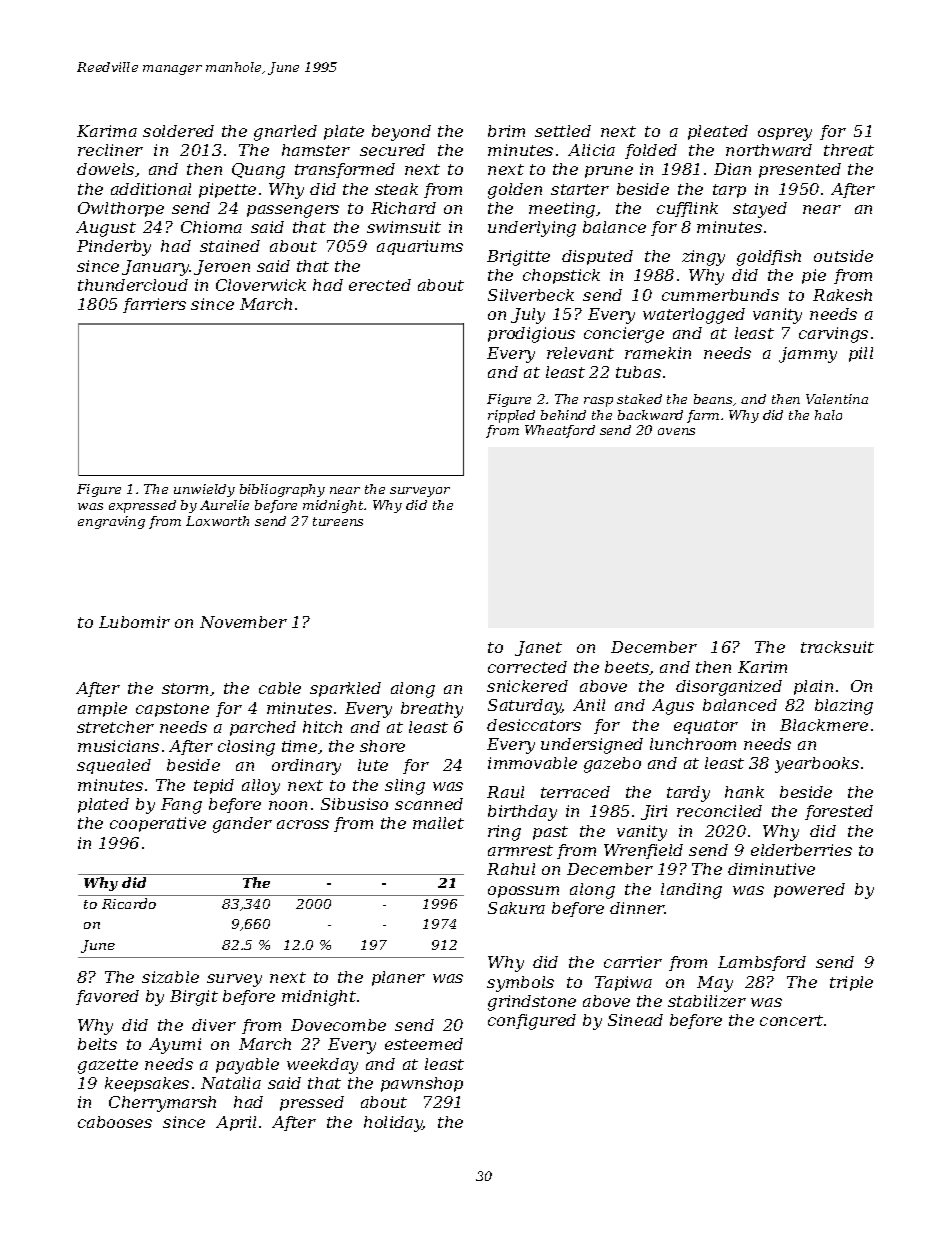 Image resolution: width=952 pixels, height=1233 pixels. What do you see at coordinates (285, 133) in the screenshot?
I see `gnarled` at bounding box center [285, 133].
